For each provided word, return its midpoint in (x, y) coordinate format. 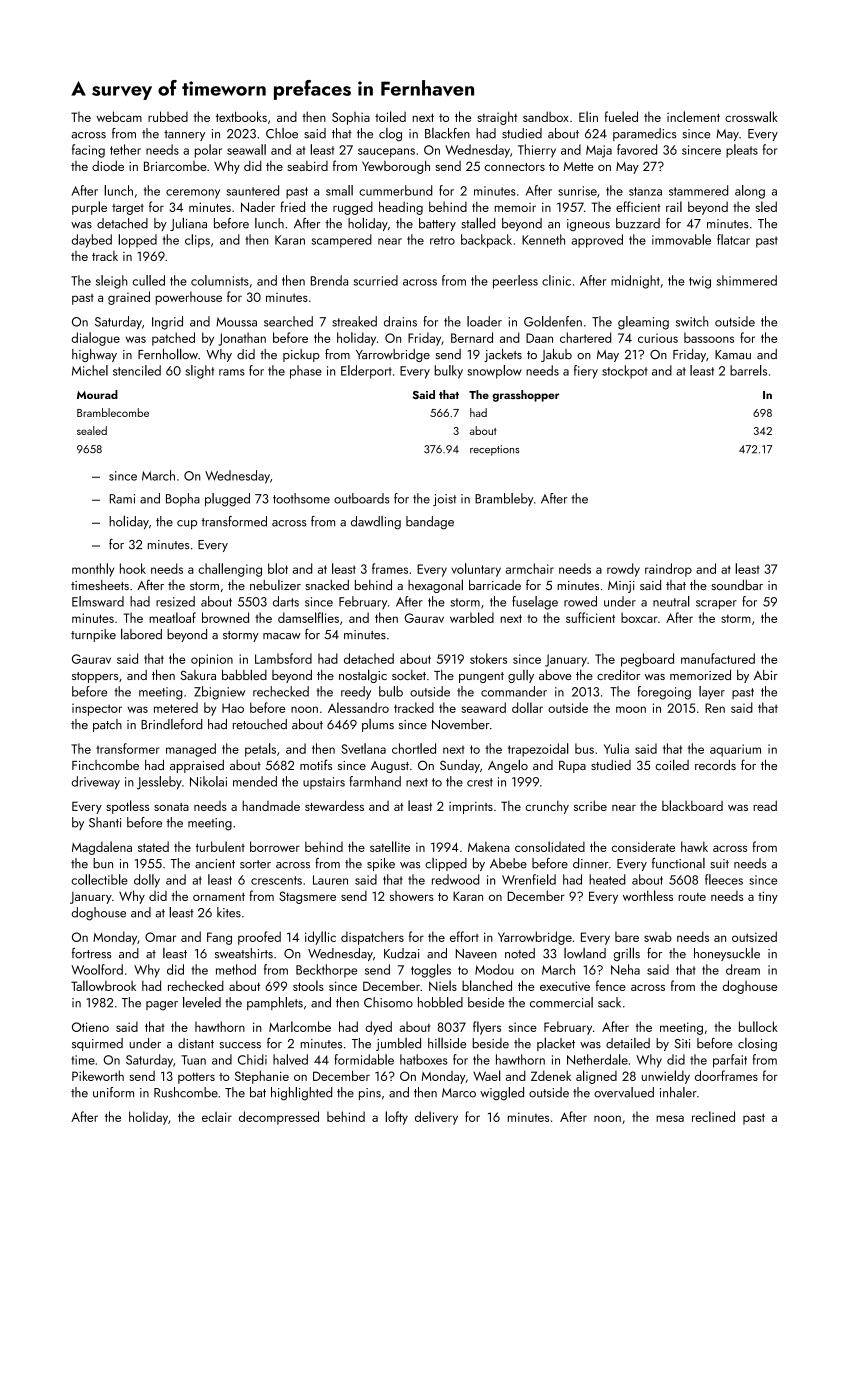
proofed (259, 938)
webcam (119, 116)
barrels (748, 370)
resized (175, 601)
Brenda (329, 280)
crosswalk (751, 116)
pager (162, 1006)
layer (712, 693)
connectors (515, 167)
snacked (327, 585)
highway (94, 355)
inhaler (678, 1092)
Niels (443, 985)
